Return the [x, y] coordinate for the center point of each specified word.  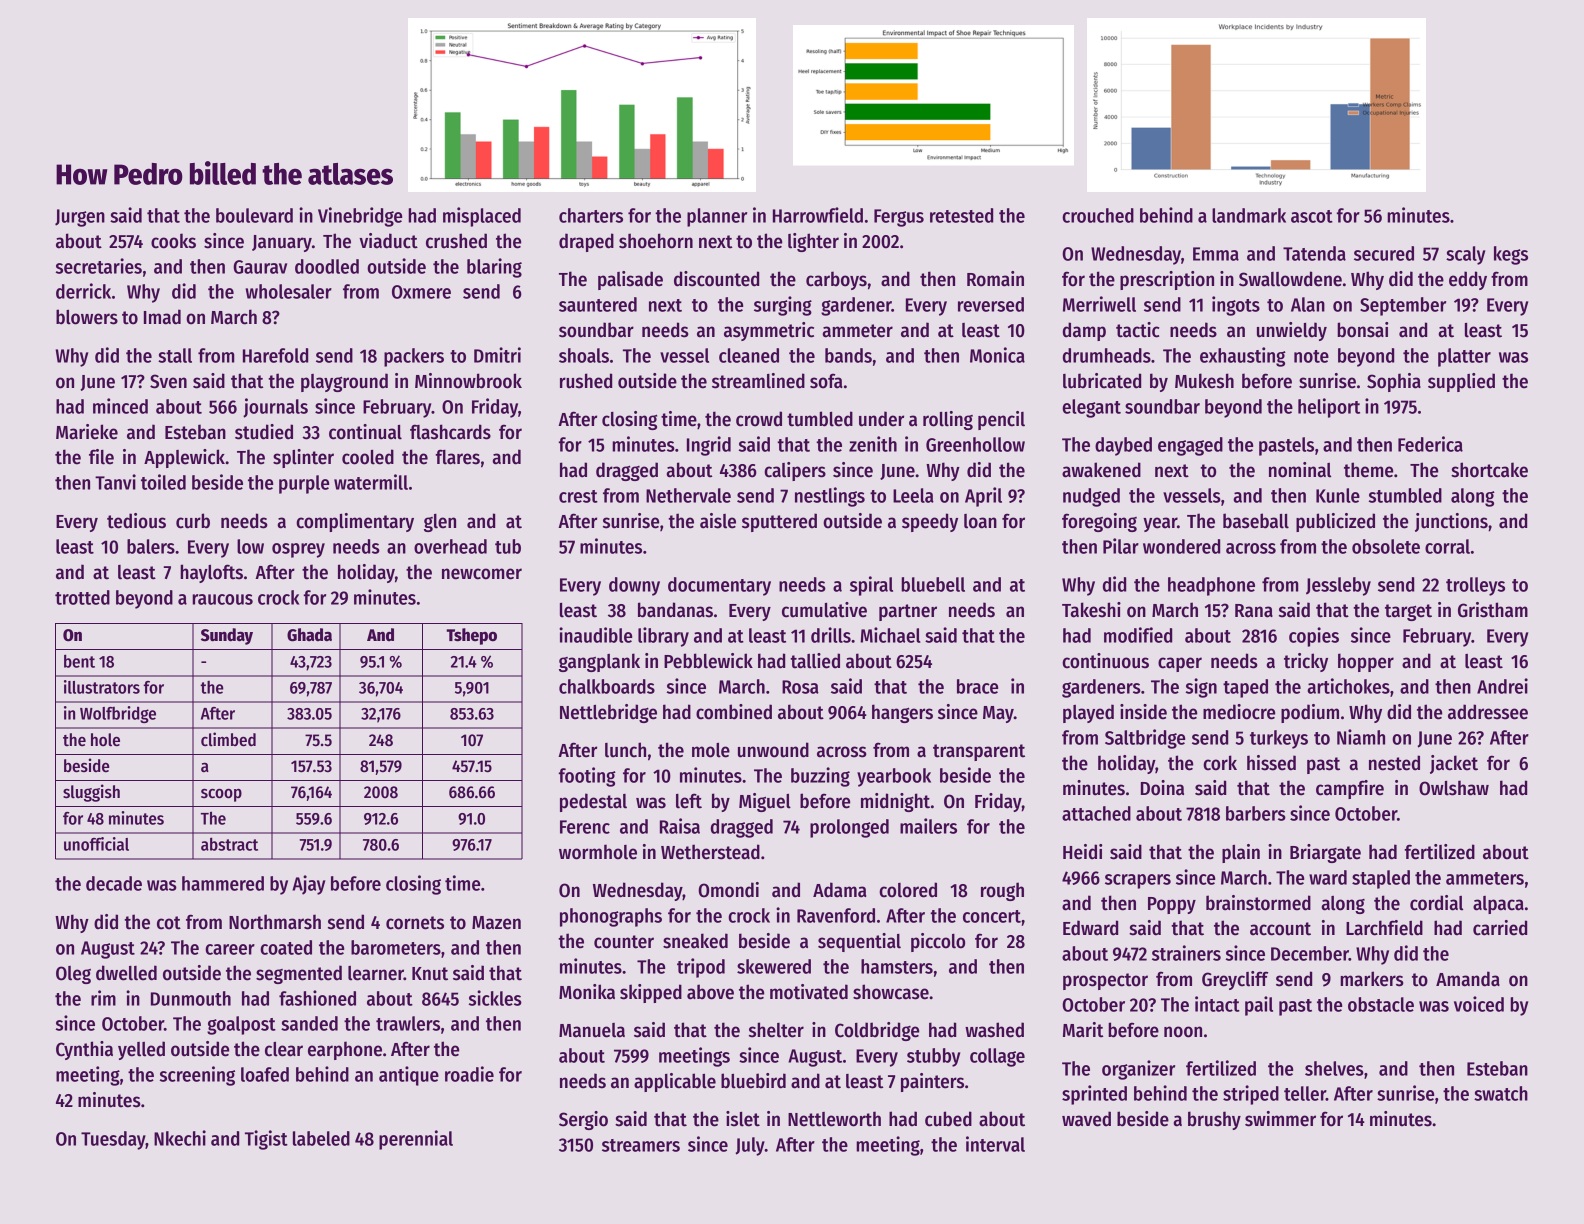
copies [1314, 637]
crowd [759, 419]
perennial [416, 1140]
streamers [641, 1145]
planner [717, 217]
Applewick [184, 458]
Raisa [680, 826]
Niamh [1361, 737]
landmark [1249, 215]
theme [1368, 470]
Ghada [309, 635]
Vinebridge [360, 217]
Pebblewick [708, 661]
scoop [221, 795]
